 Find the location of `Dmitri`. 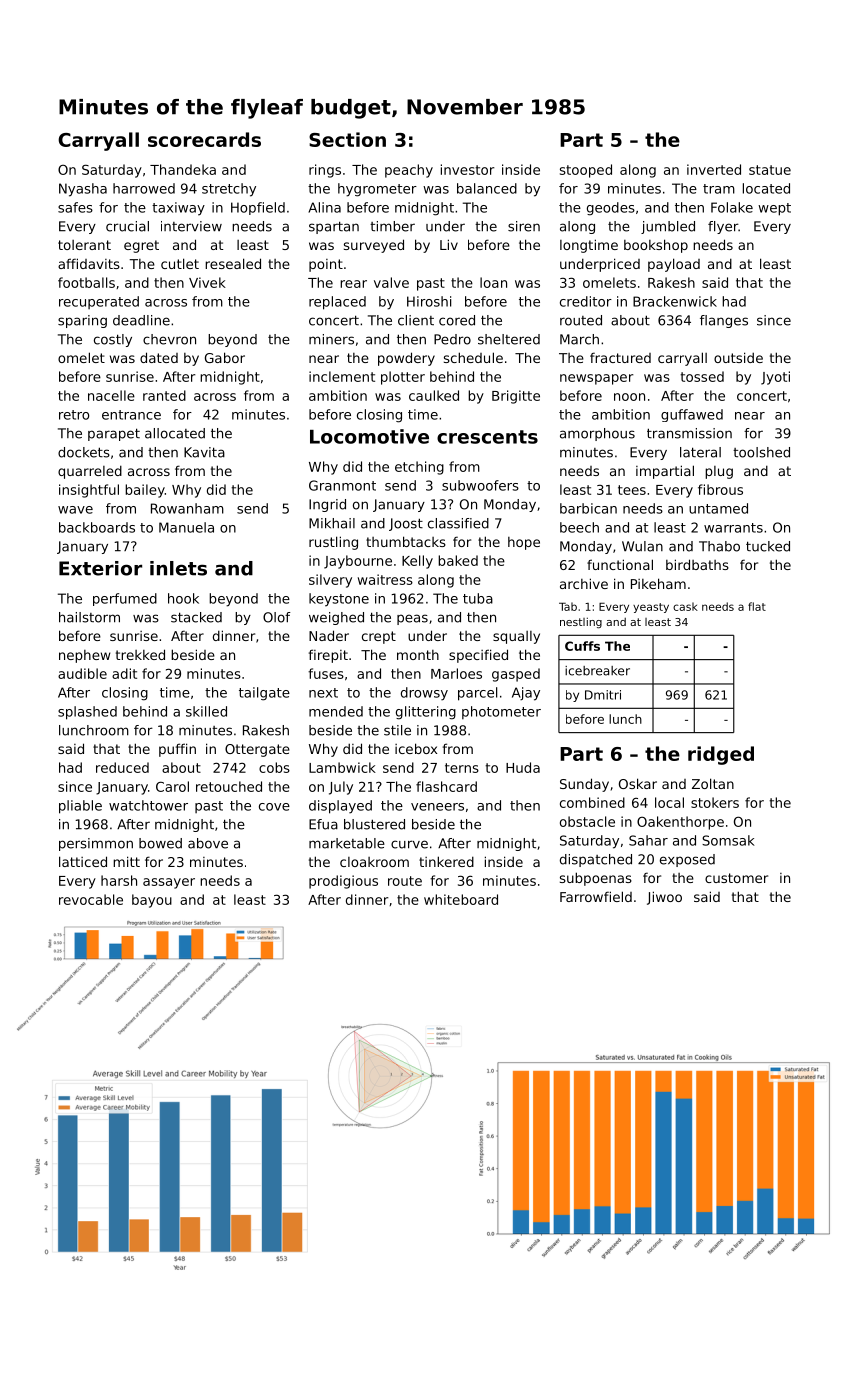

Dmitri is located at coordinates (603, 695).
